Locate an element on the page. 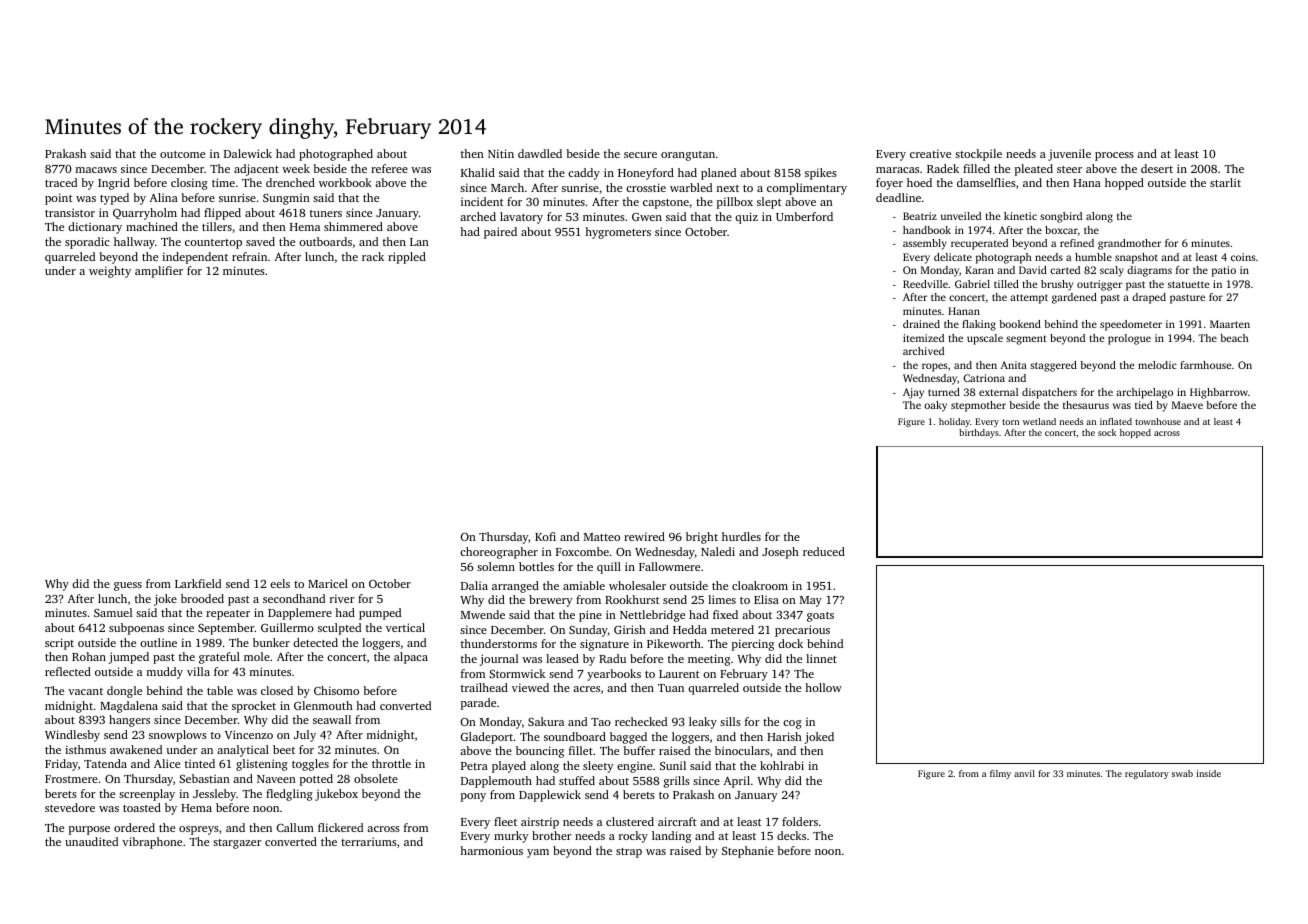 Image resolution: width=1308 pixels, height=924 pixels. sock is located at coordinates (1107, 432).
